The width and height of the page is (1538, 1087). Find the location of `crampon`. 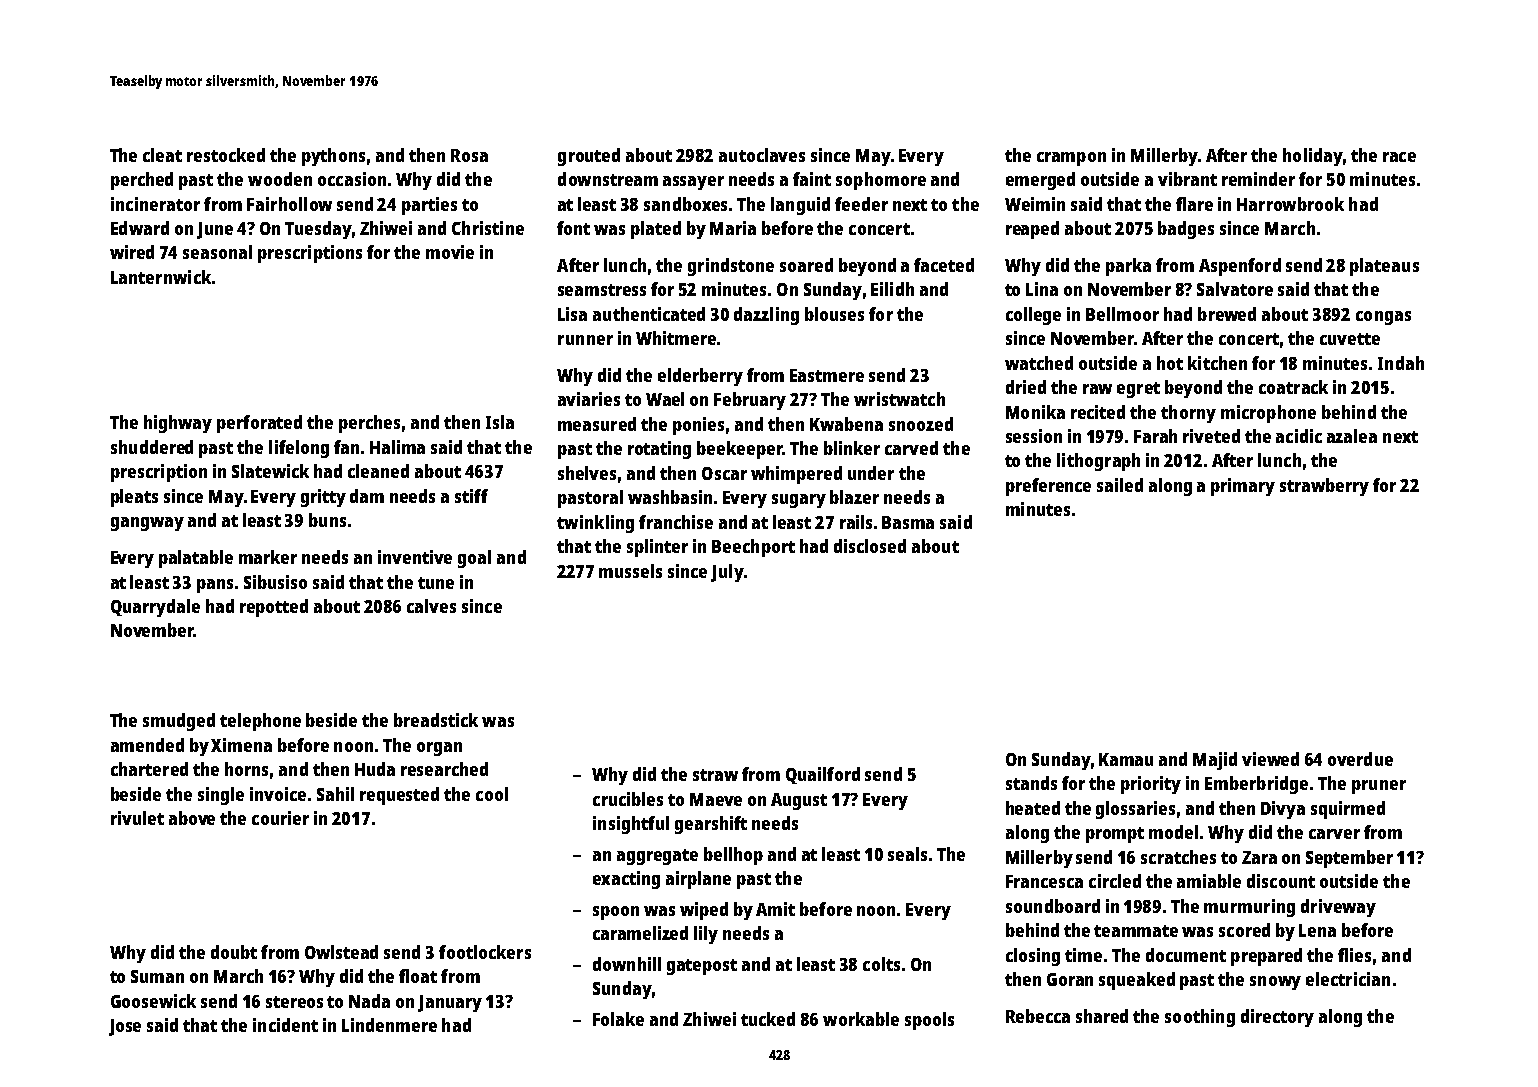

crampon is located at coordinates (1071, 159).
